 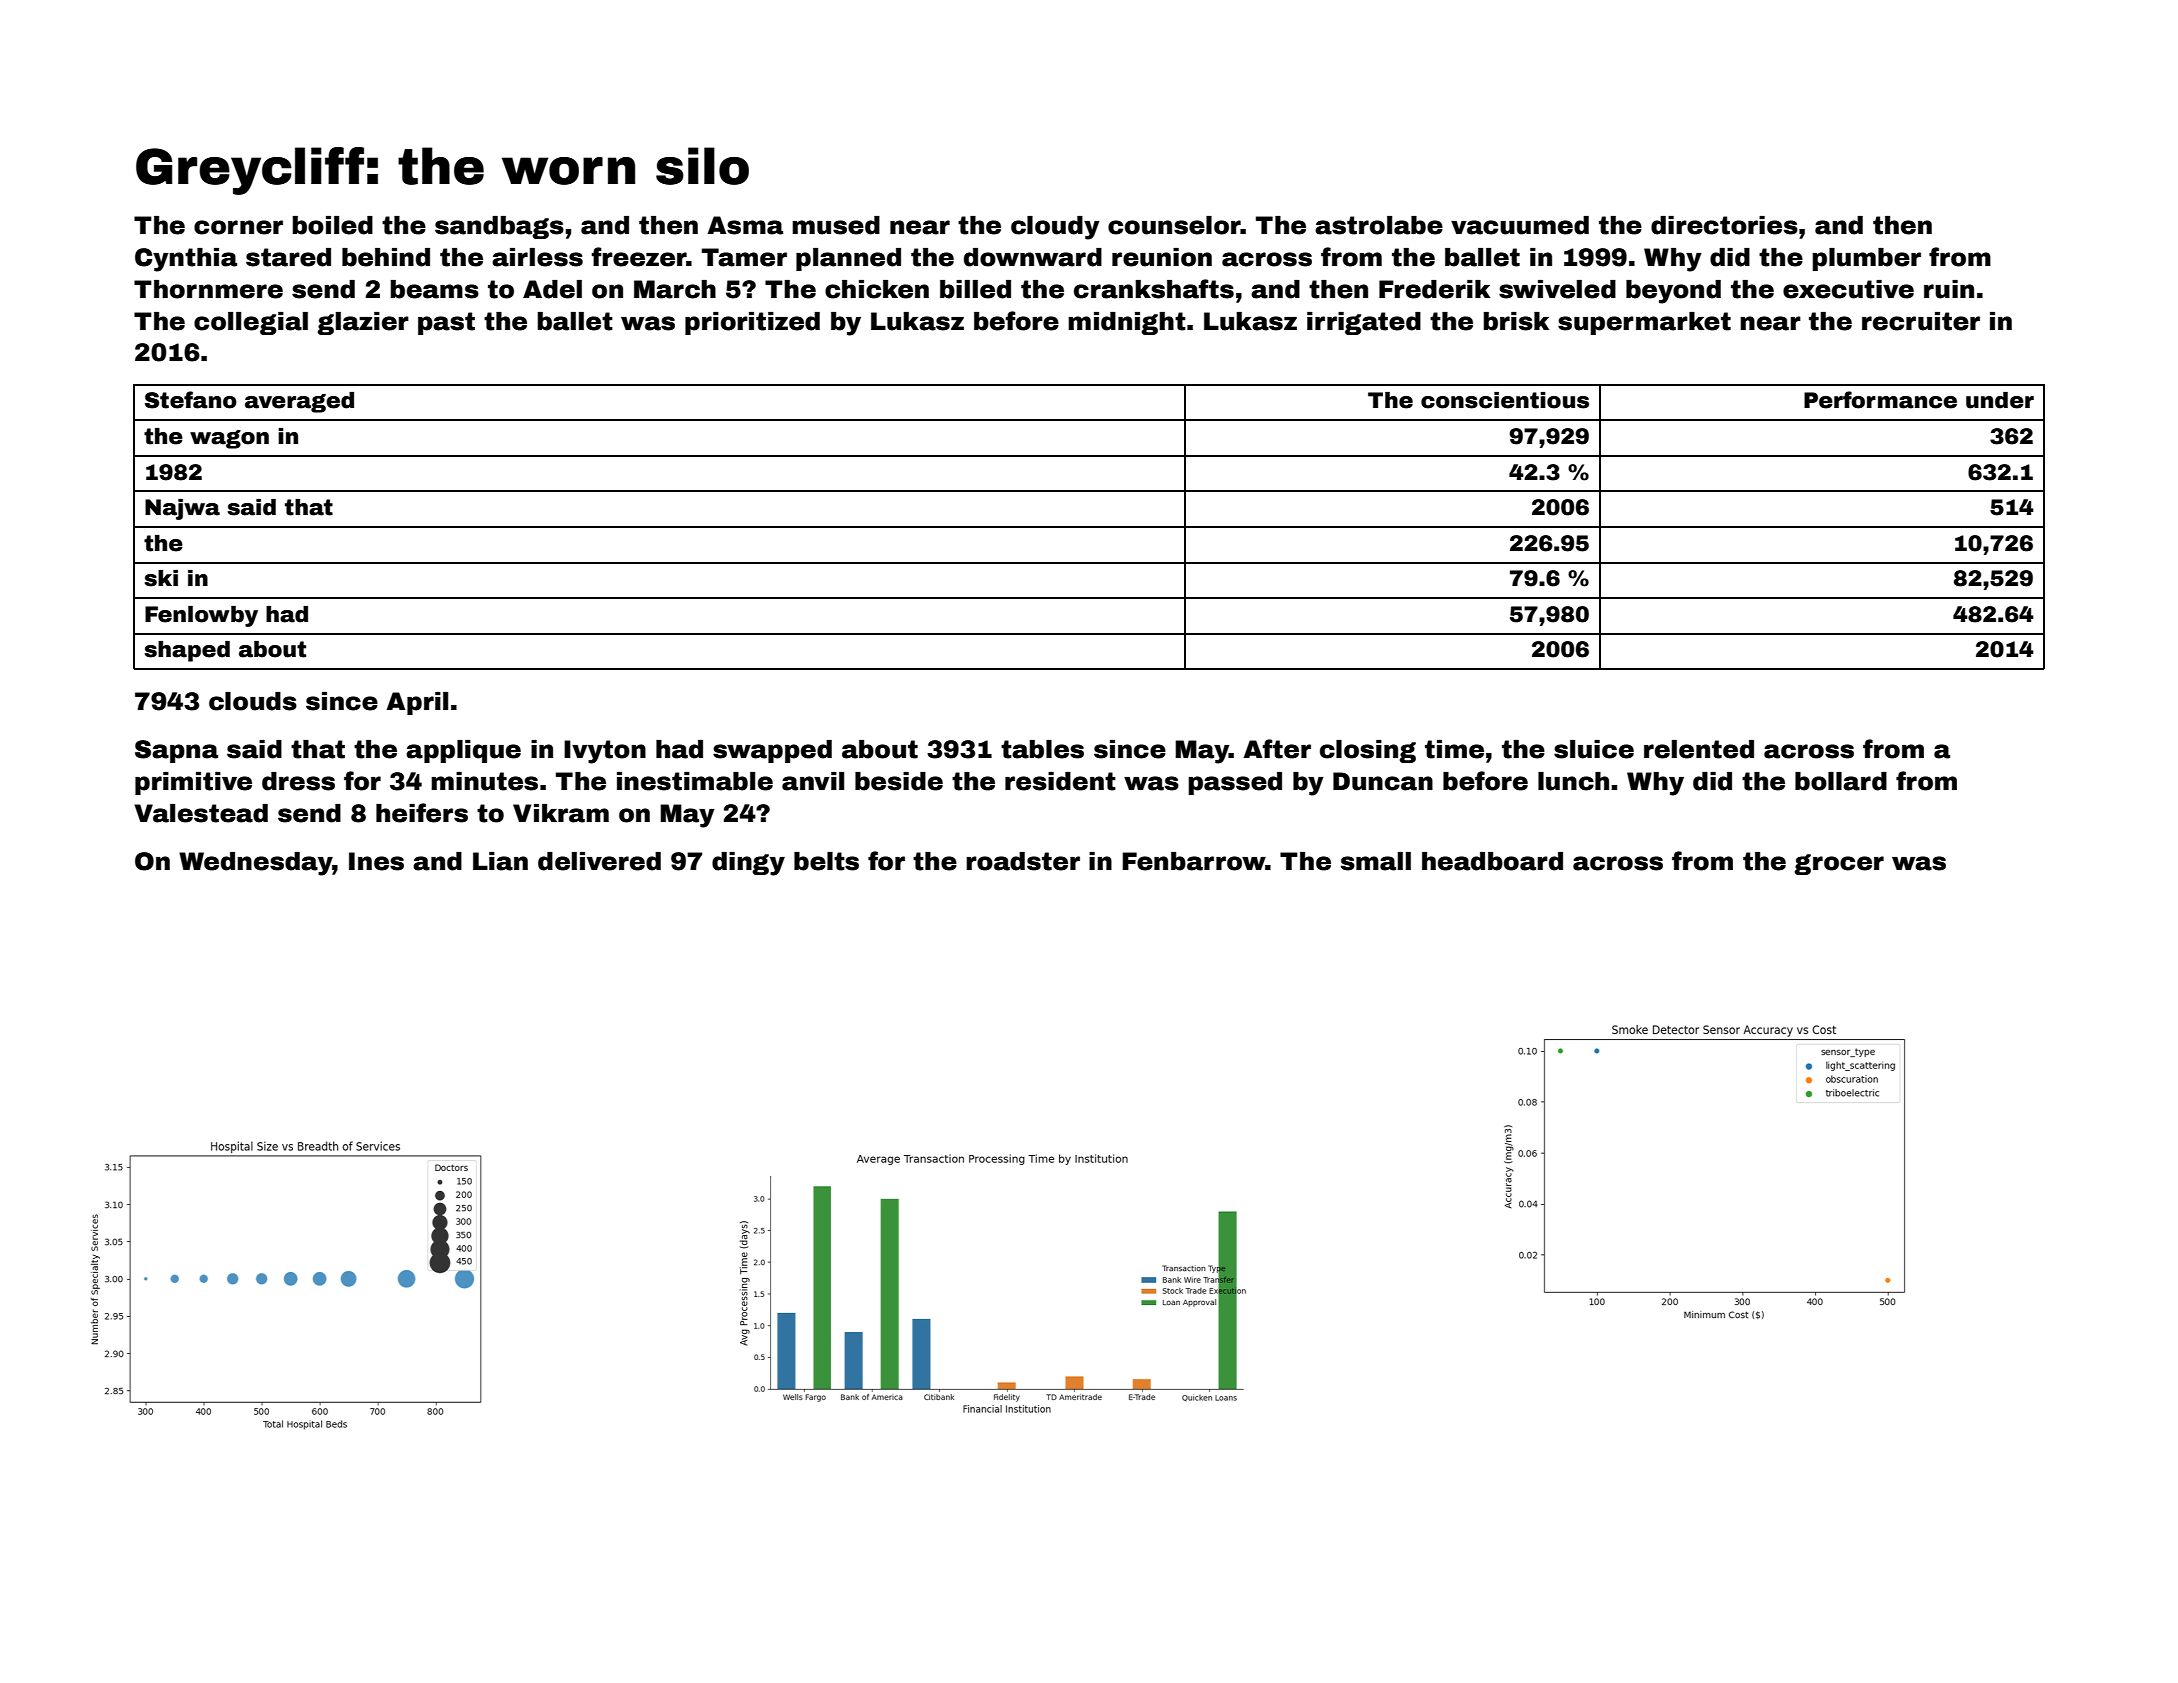 I want to click on glazier, so click(x=363, y=323).
